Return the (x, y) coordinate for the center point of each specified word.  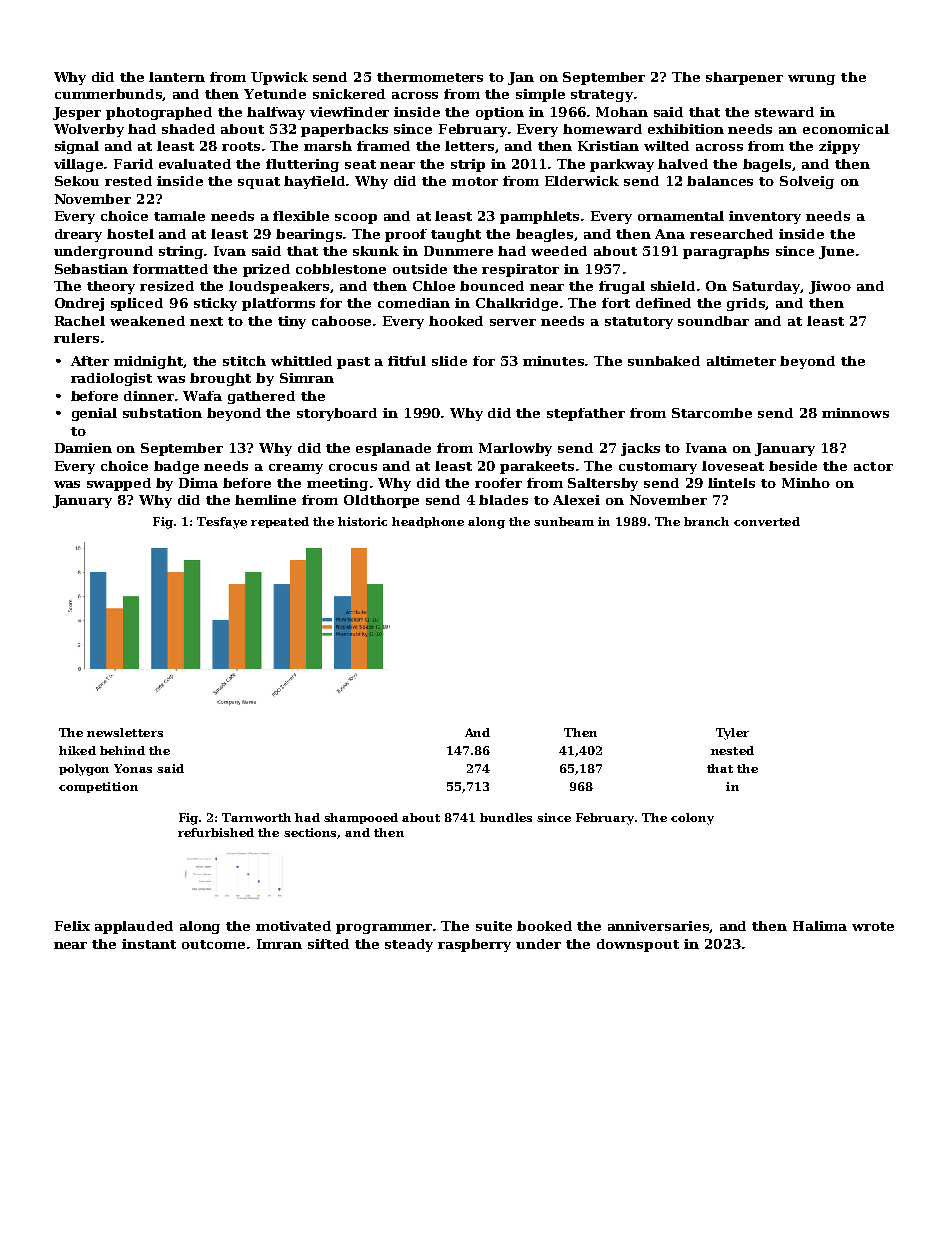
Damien (83, 448)
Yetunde (275, 94)
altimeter (741, 361)
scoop (356, 219)
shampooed (361, 818)
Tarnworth (256, 817)
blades (503, 500)
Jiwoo (830, 287)
